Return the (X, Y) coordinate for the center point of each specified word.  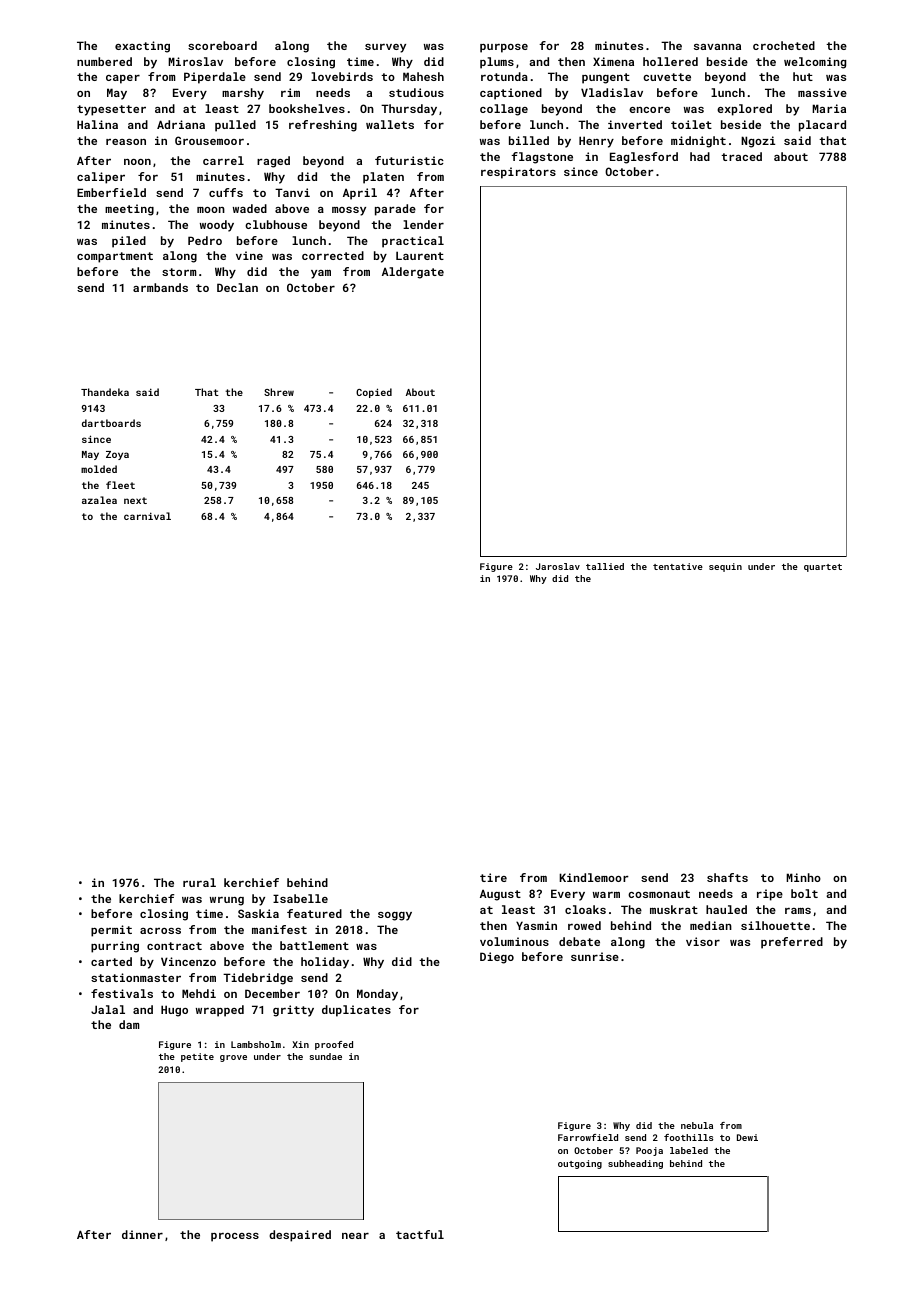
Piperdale (215, 78)
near (355, 1236)
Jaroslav (558, 566)
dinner (142, 1234)
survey (385, 48)
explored (744, 110)
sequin (725, 567)
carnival (147, 516)
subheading (635, 1164)
